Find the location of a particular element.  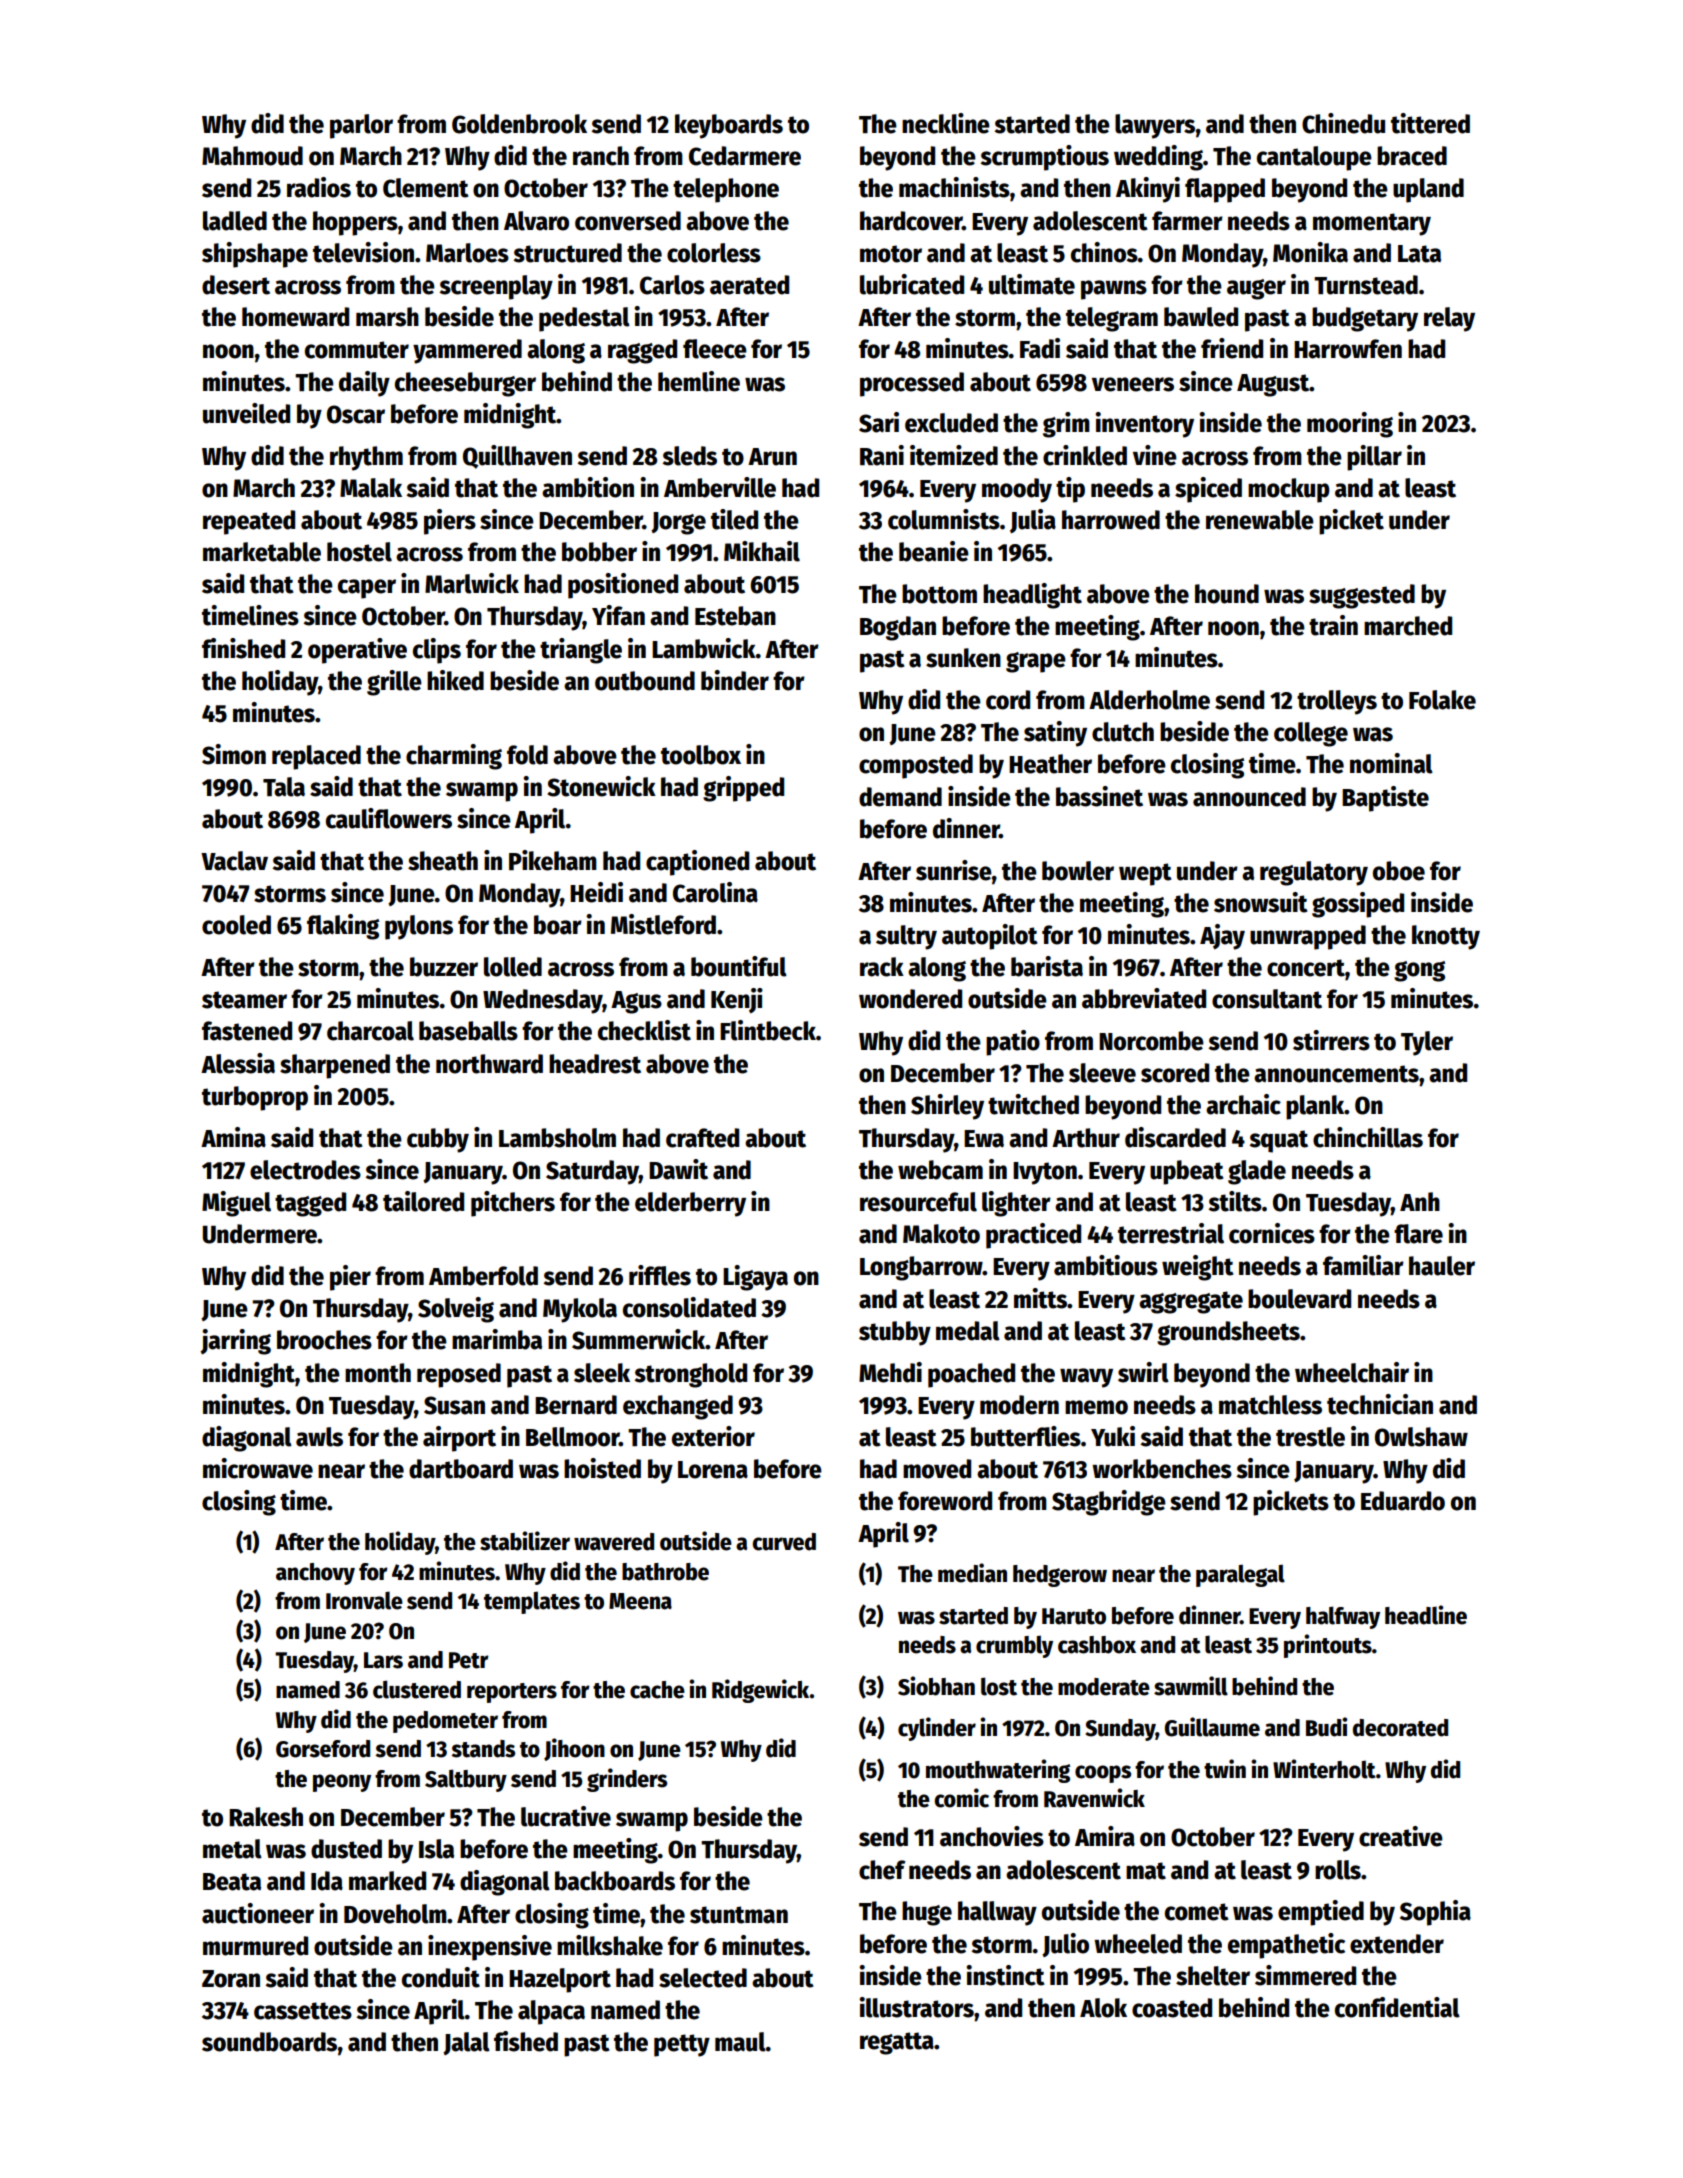

outbound is located at coordinates (645, 681).
